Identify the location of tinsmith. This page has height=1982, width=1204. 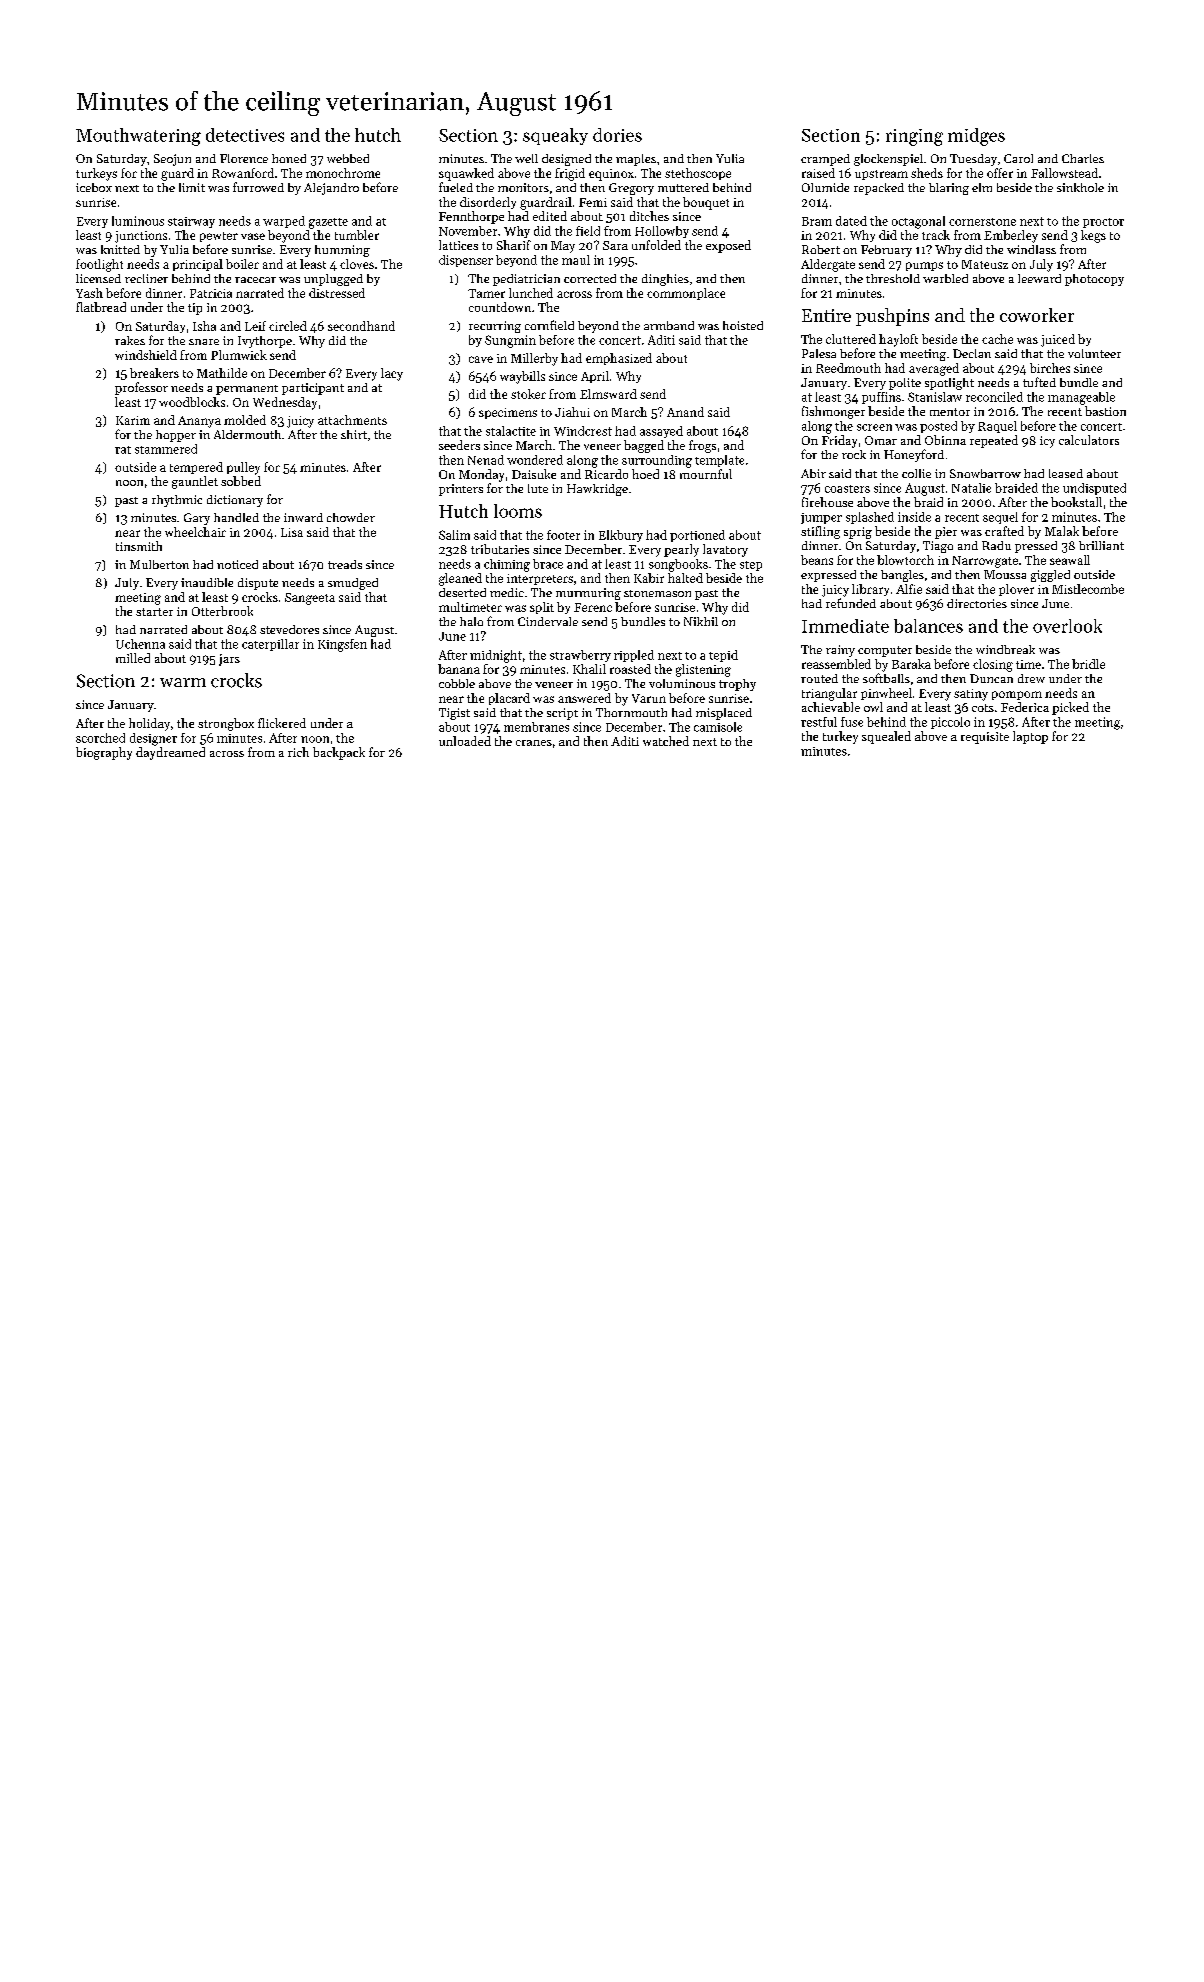
(139, 546).
